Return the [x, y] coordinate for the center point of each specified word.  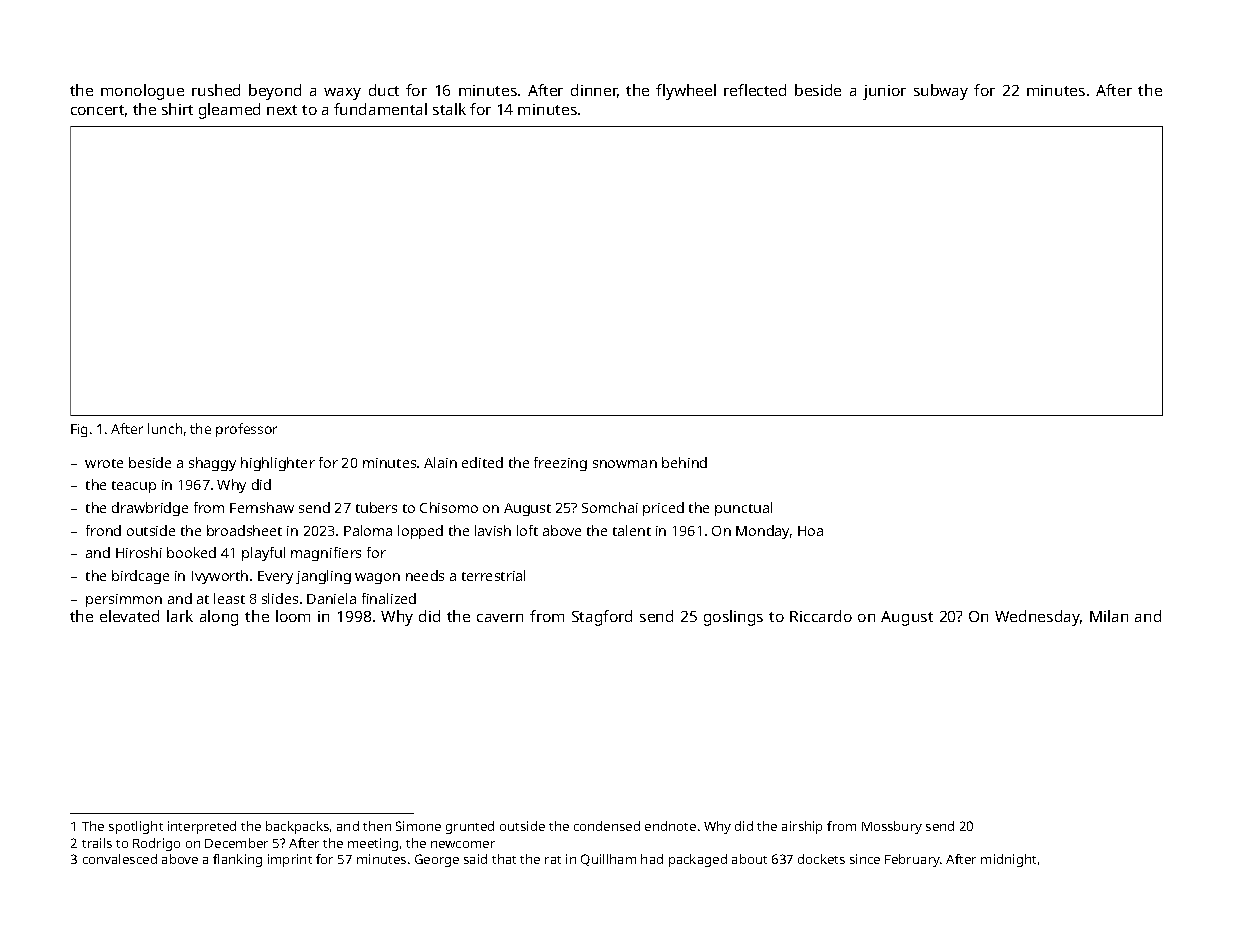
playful [263, 554]
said [475, 859]
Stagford [602, 618]
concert [97, 110]
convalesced [120, 859]
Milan [1109, 616]
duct [384, 90]
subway [941, 92]
